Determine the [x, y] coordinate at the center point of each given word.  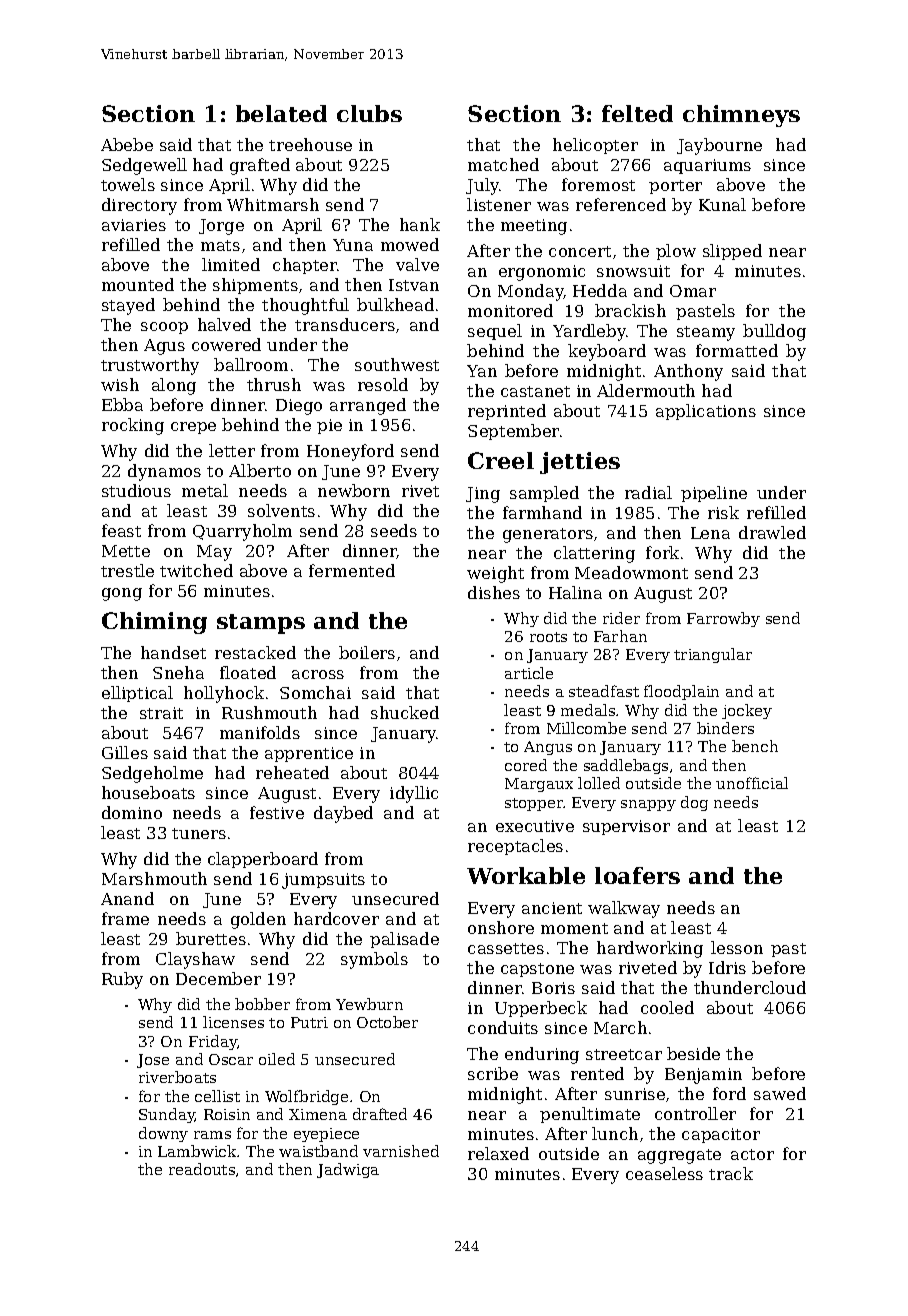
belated [281, 113]
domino [132, 812]
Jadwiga [348, 1170]
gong [122, 594]
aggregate [679, 1156]
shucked [405, 712]
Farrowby [723, 619]
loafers [637, 875]
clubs [369, 113]
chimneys [741, 116]
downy [163, 1134]
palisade [404, 940]
